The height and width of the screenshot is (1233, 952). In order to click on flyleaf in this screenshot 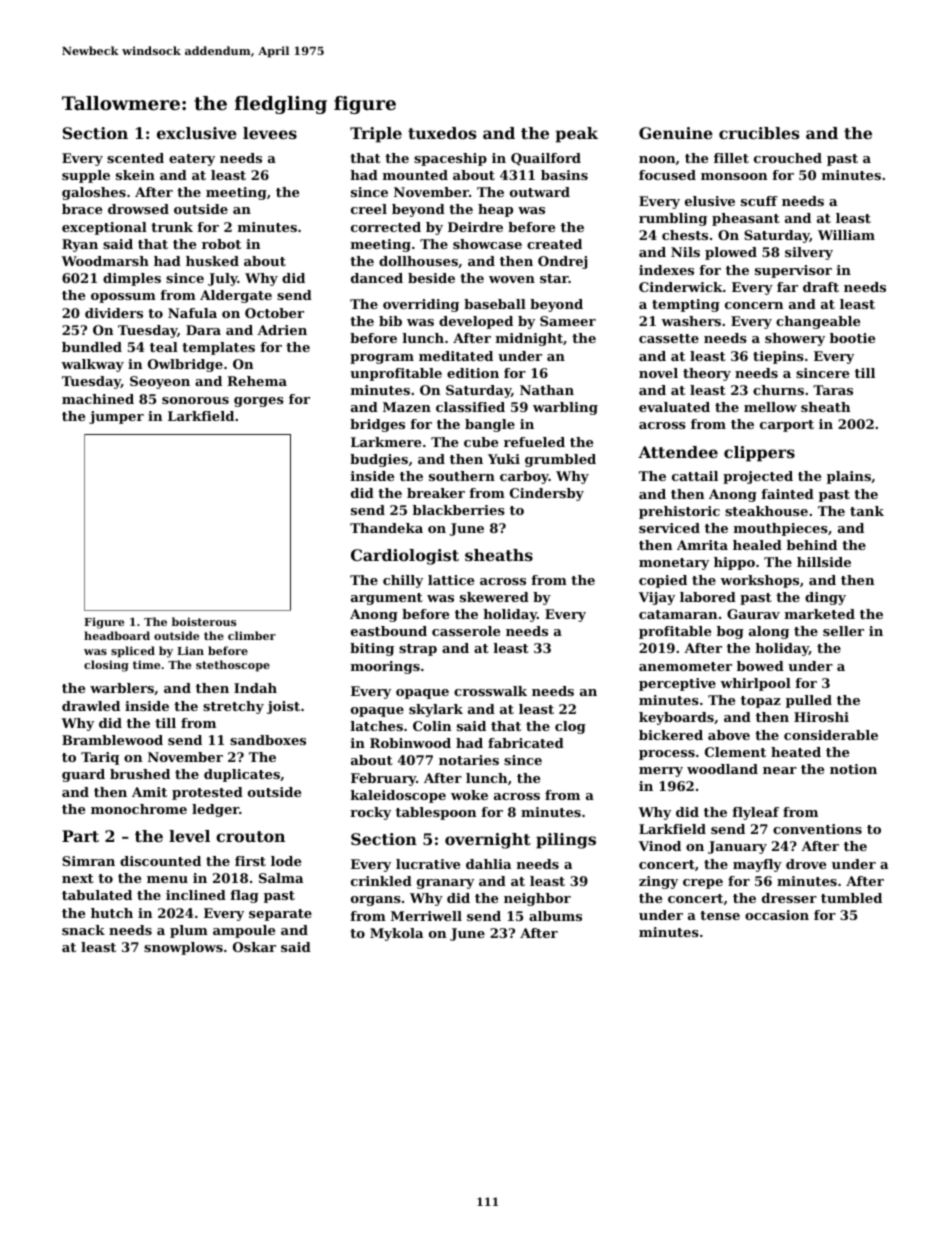, I will do `click(755, 813)`.
